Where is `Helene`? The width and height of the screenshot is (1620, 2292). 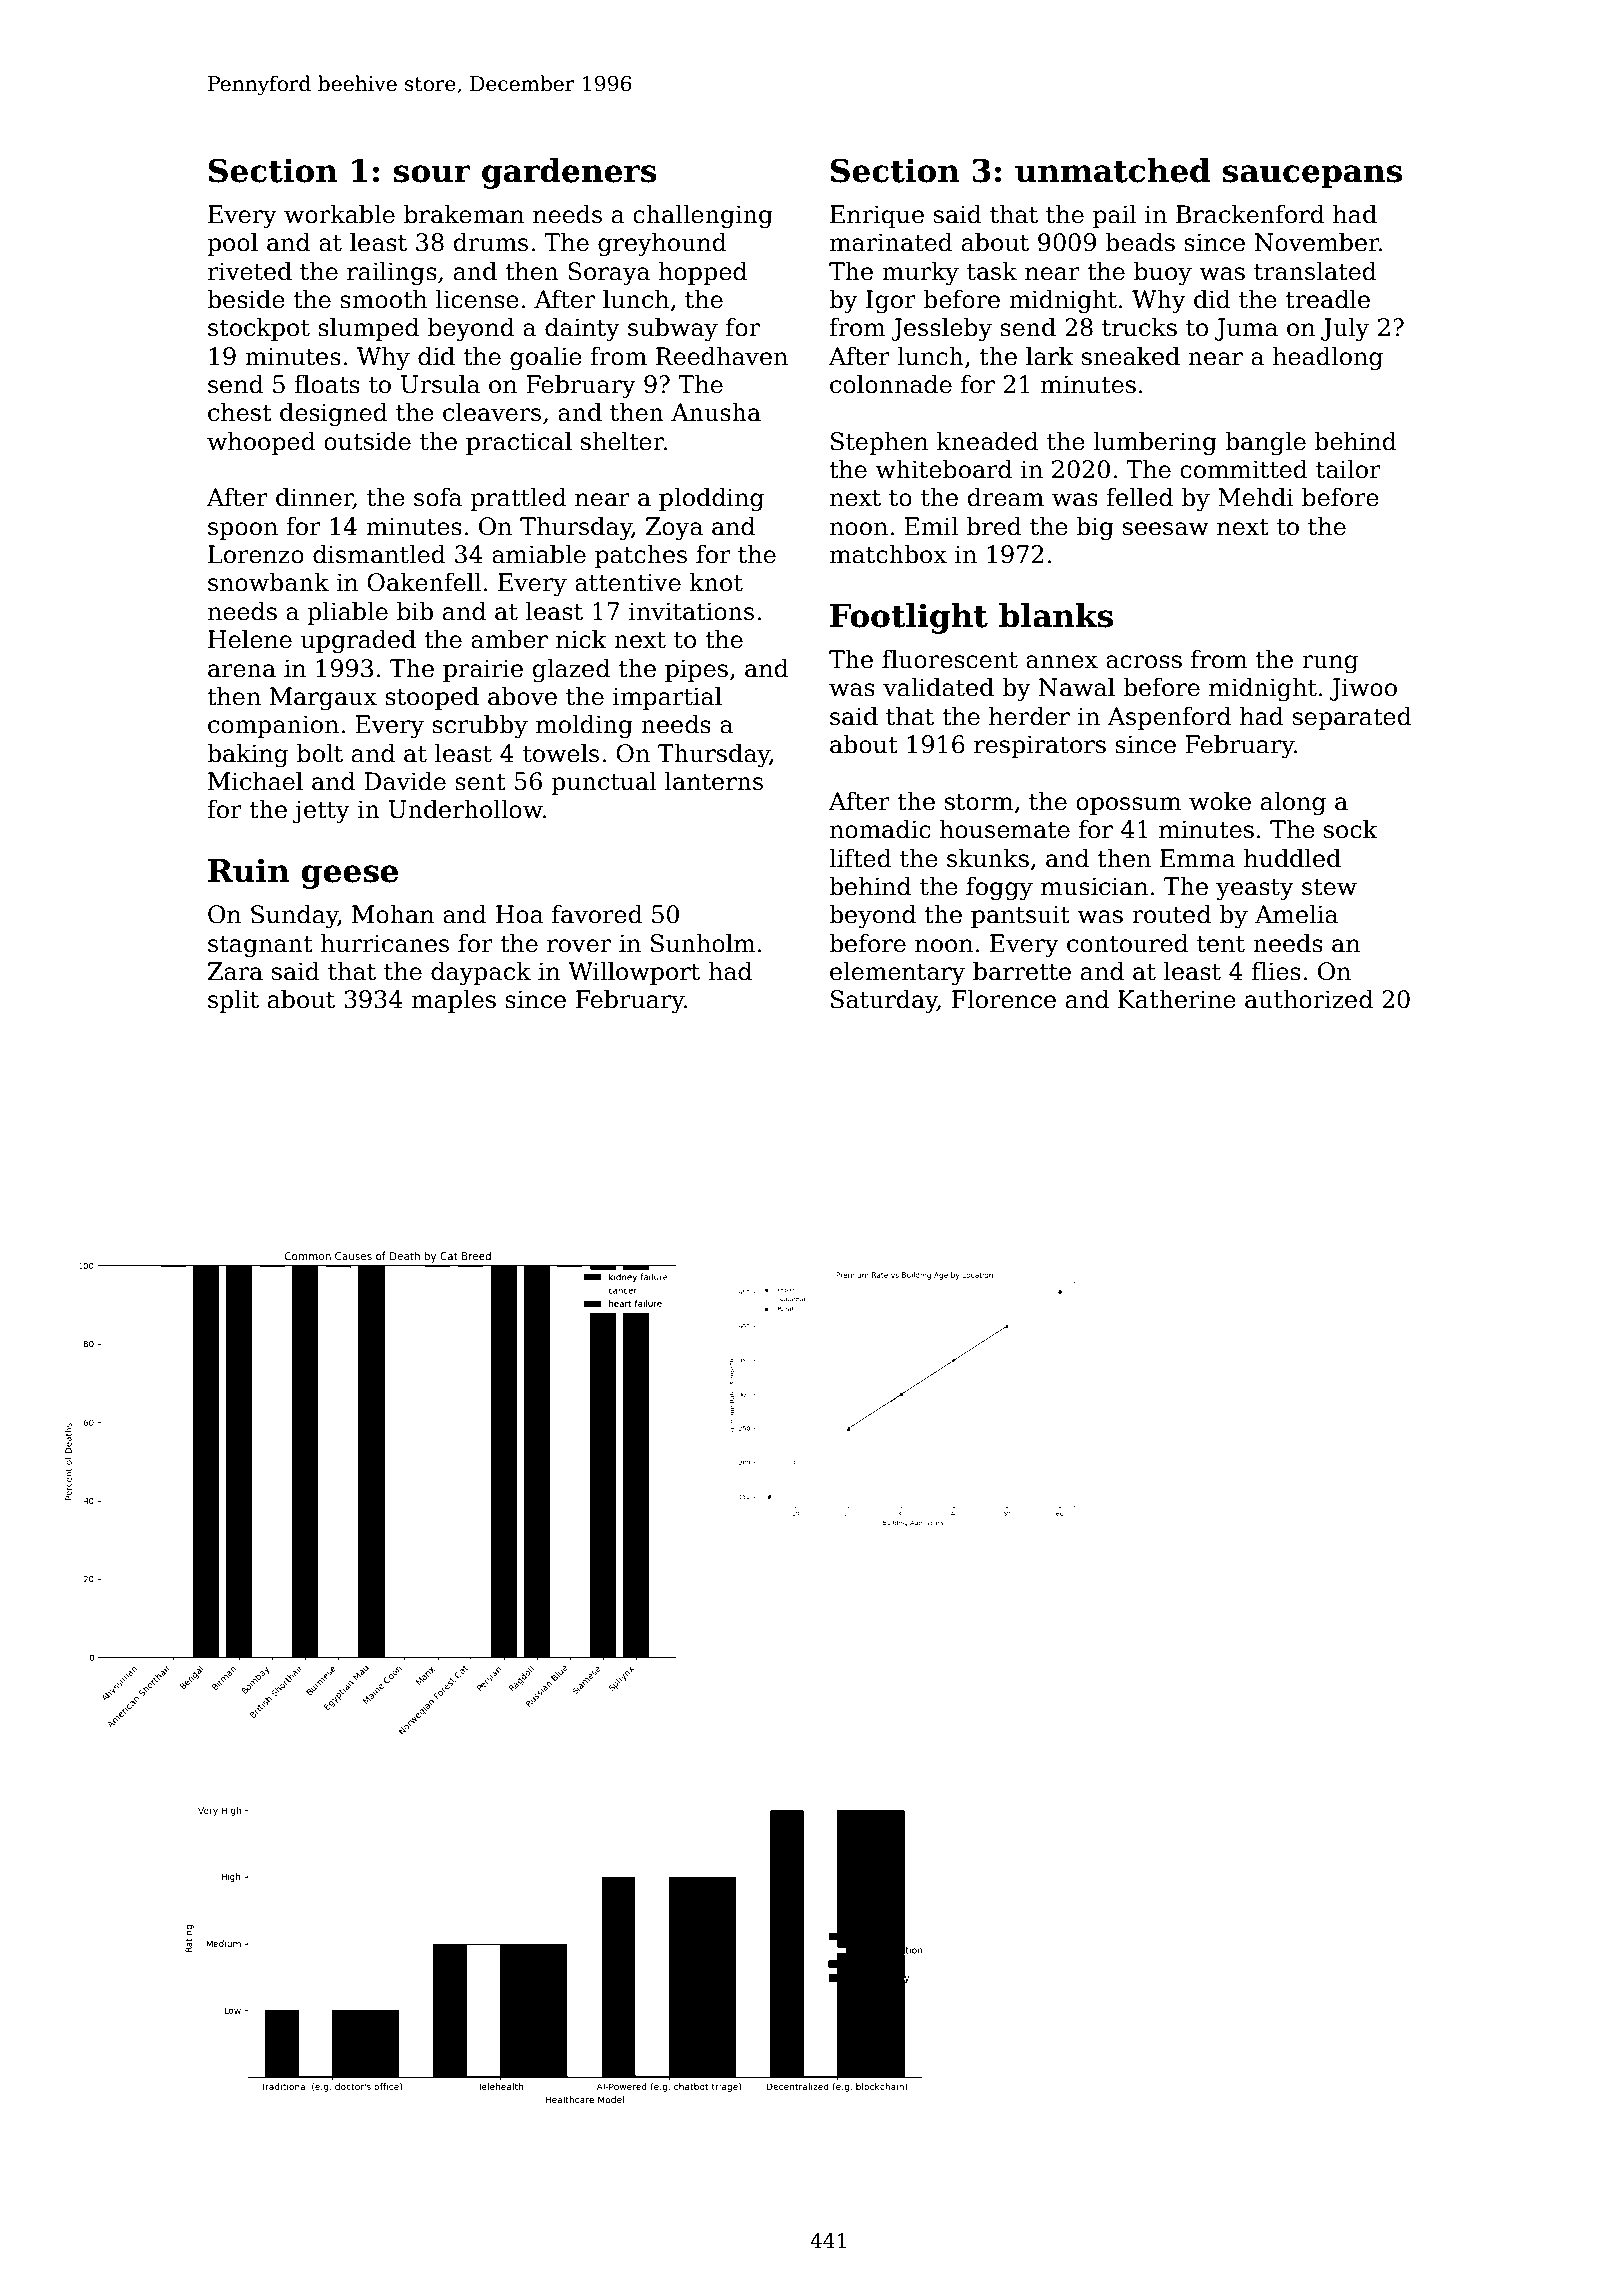
Helene is located at coordinates (250, 639).
